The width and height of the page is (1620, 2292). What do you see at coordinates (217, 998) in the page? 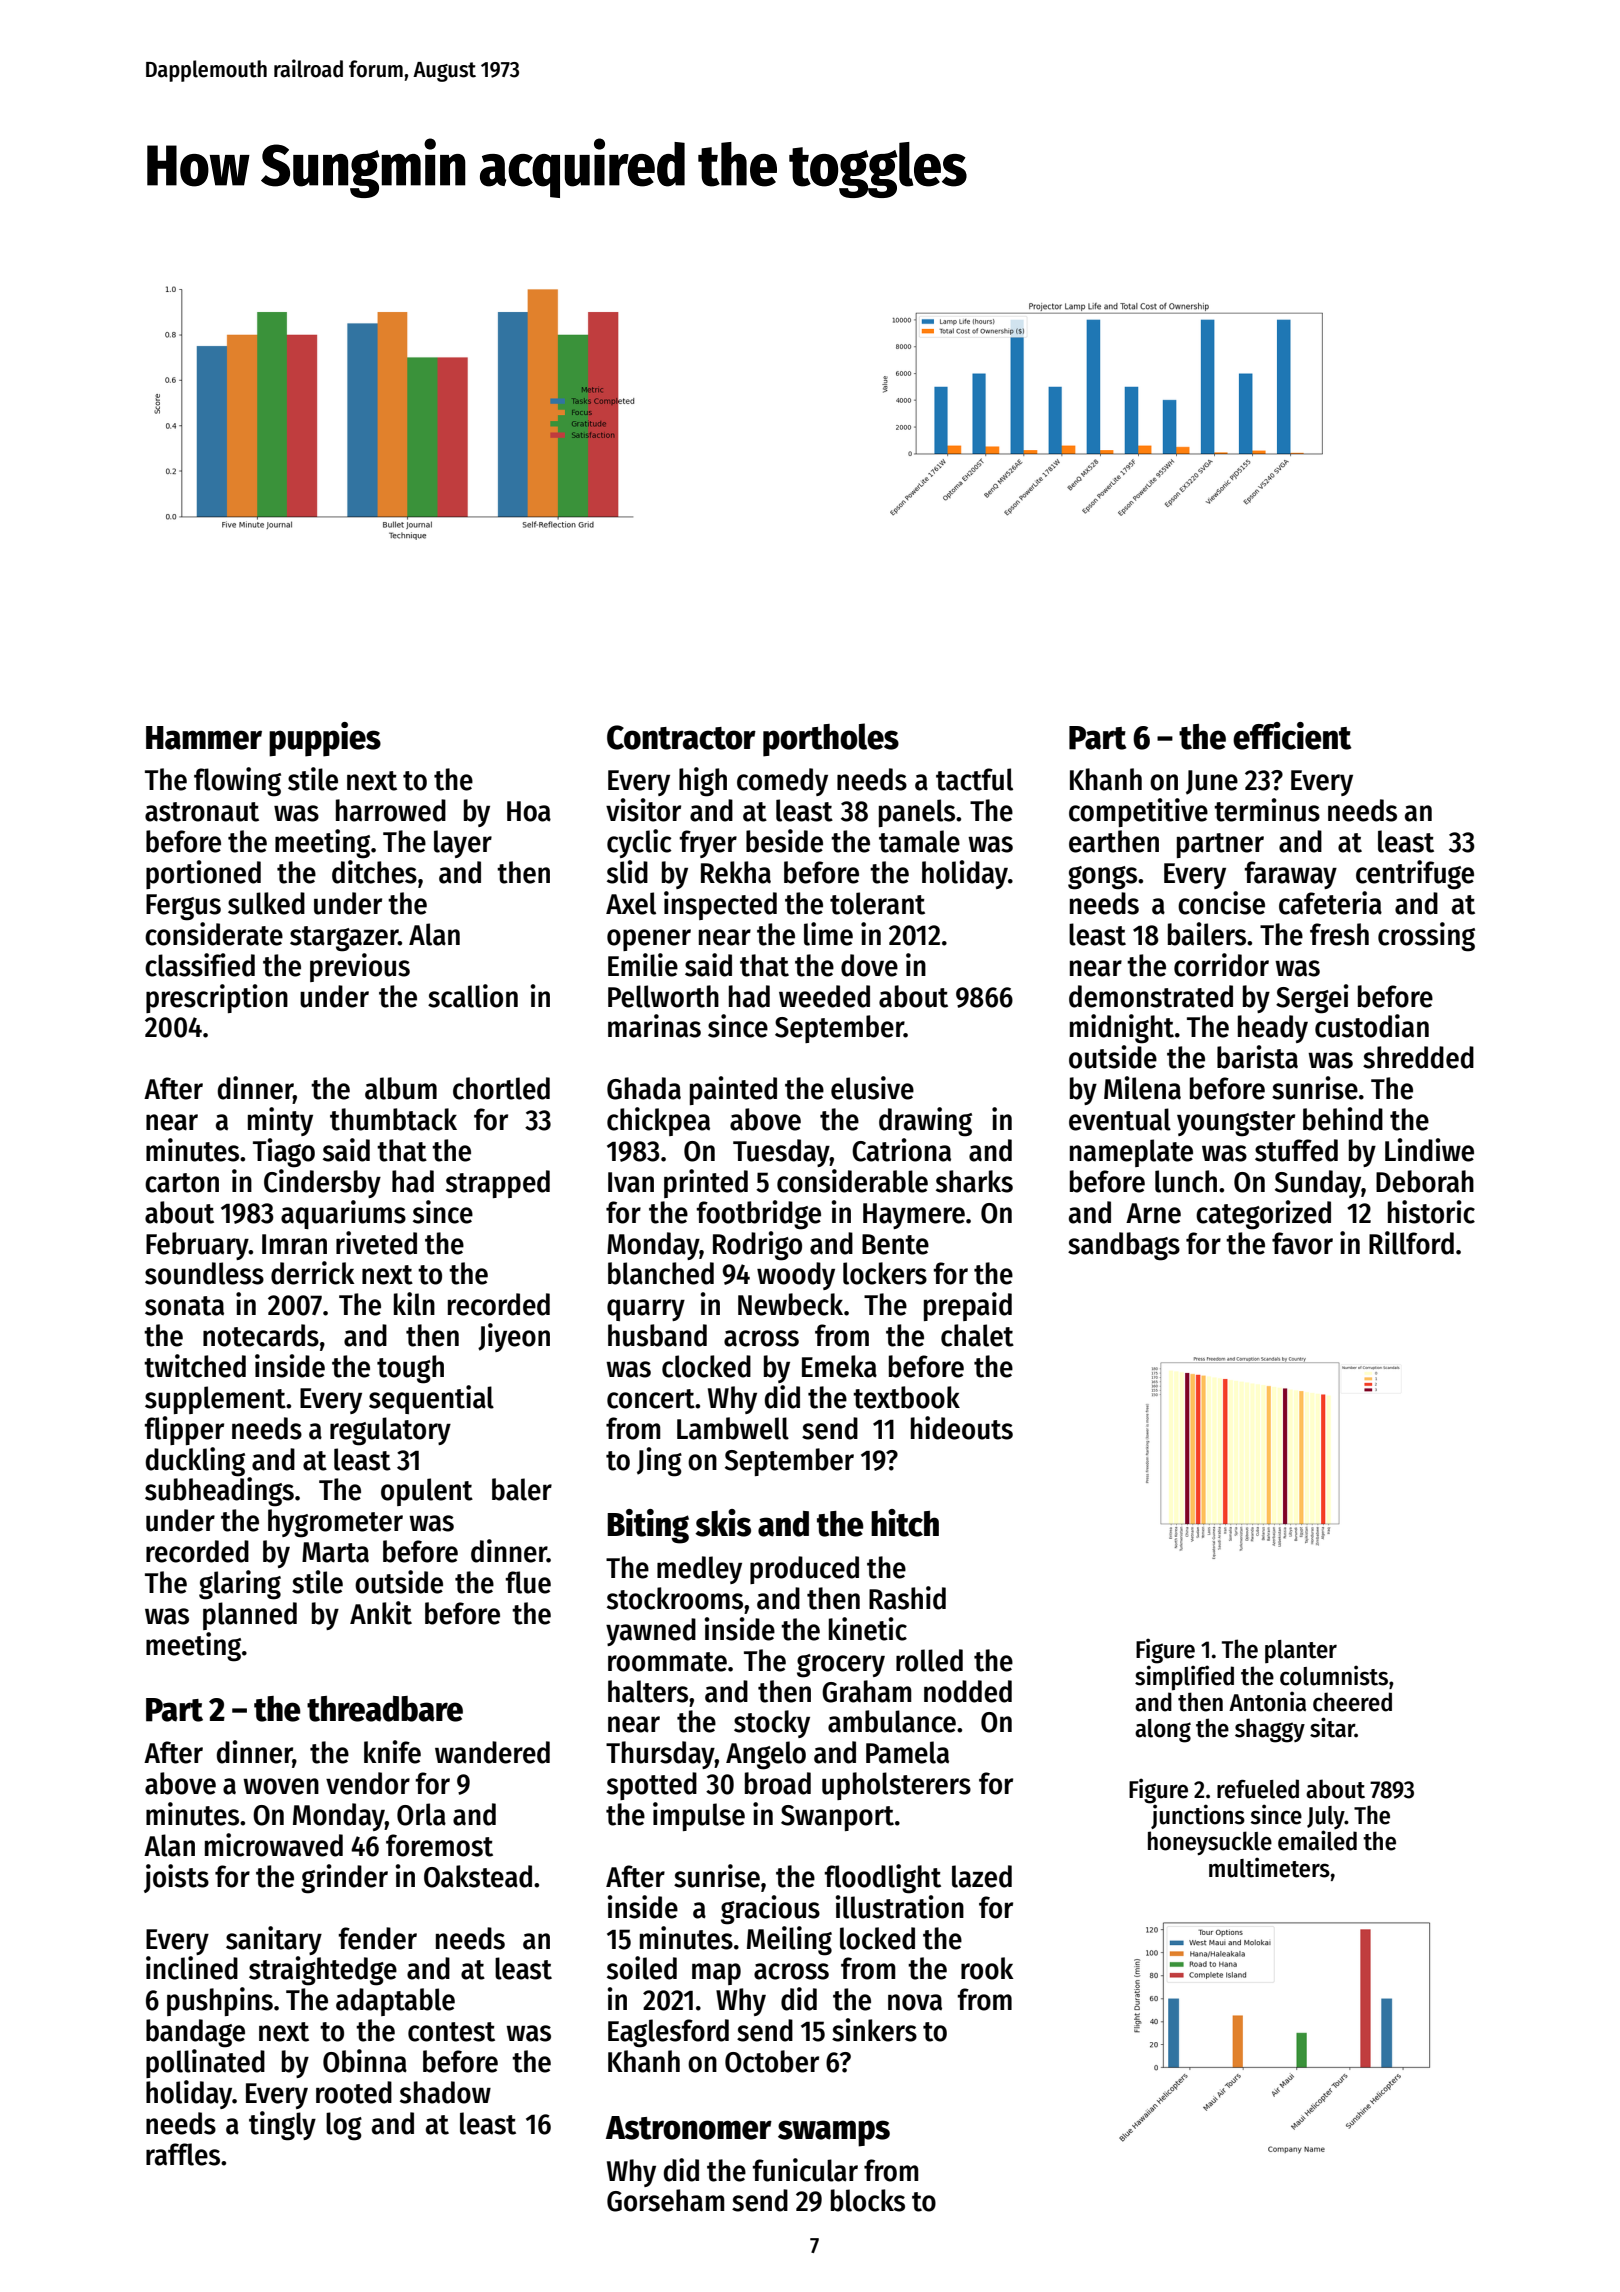
I see `prescription` at bounding box center [217, 998].
